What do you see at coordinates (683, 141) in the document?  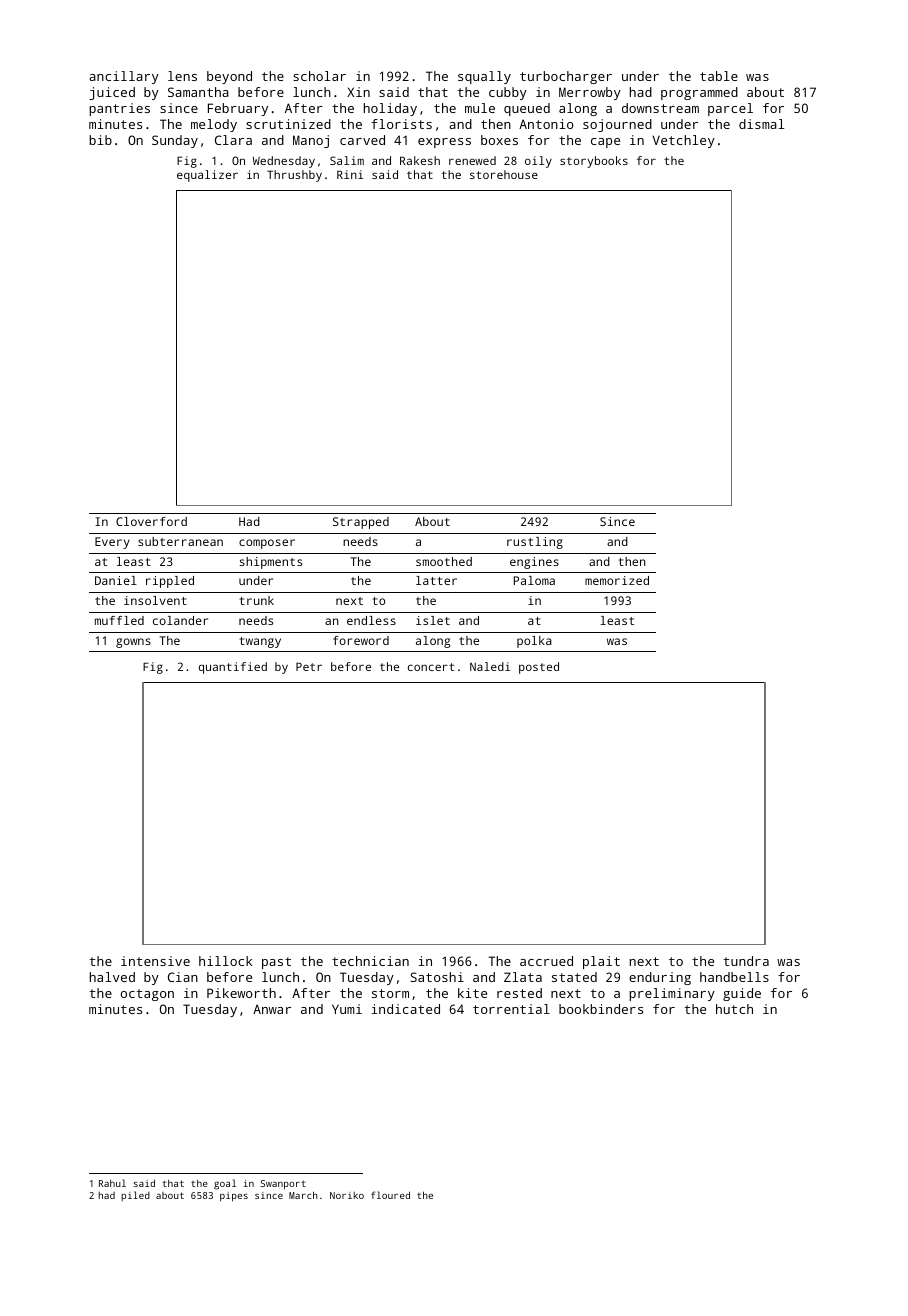 I see `Vetchley` at bounding box center [683, 141].
